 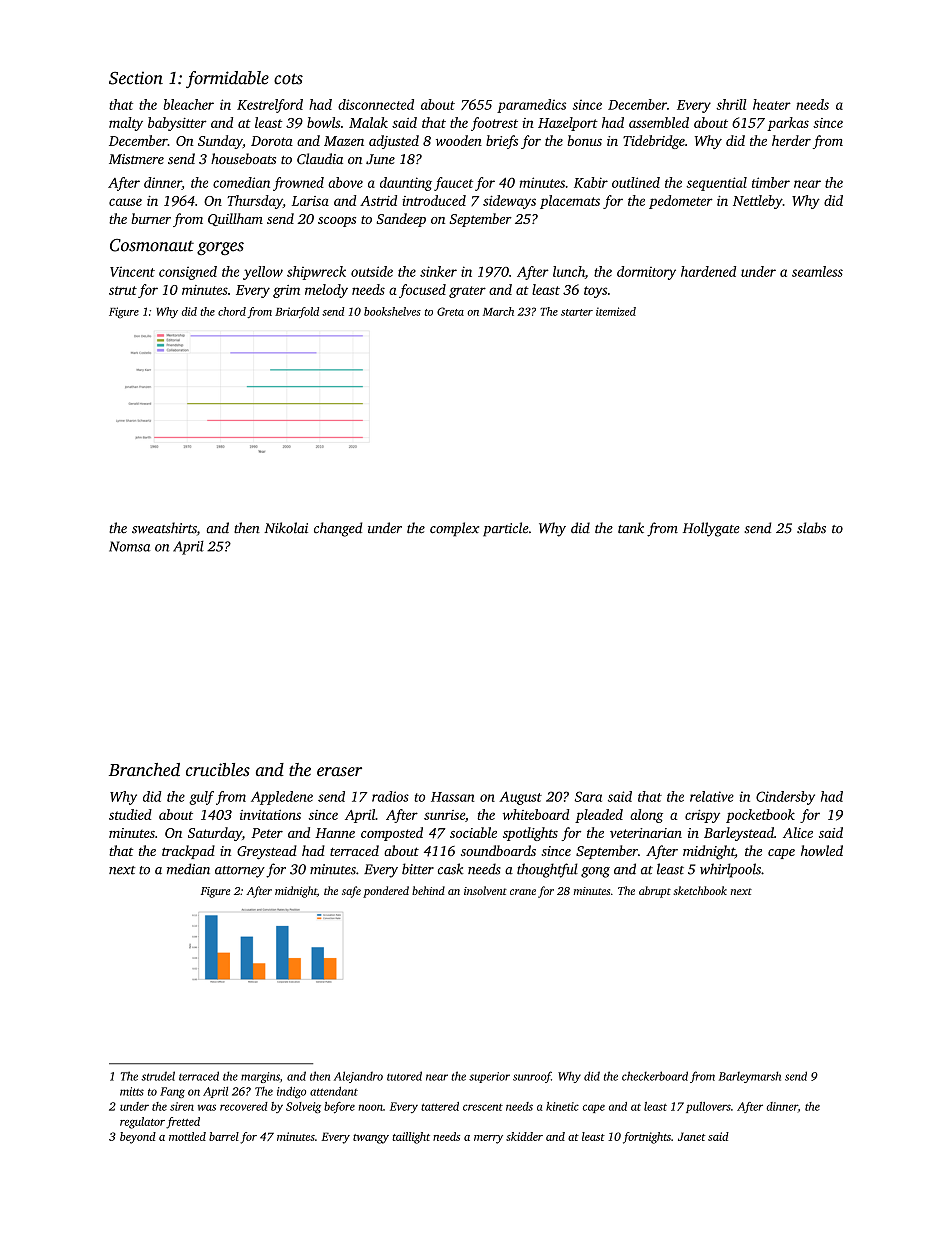 What do you see at coordinates (524, 1136) in the image?
I see `skidder` at bounding box center [524, 1136].
